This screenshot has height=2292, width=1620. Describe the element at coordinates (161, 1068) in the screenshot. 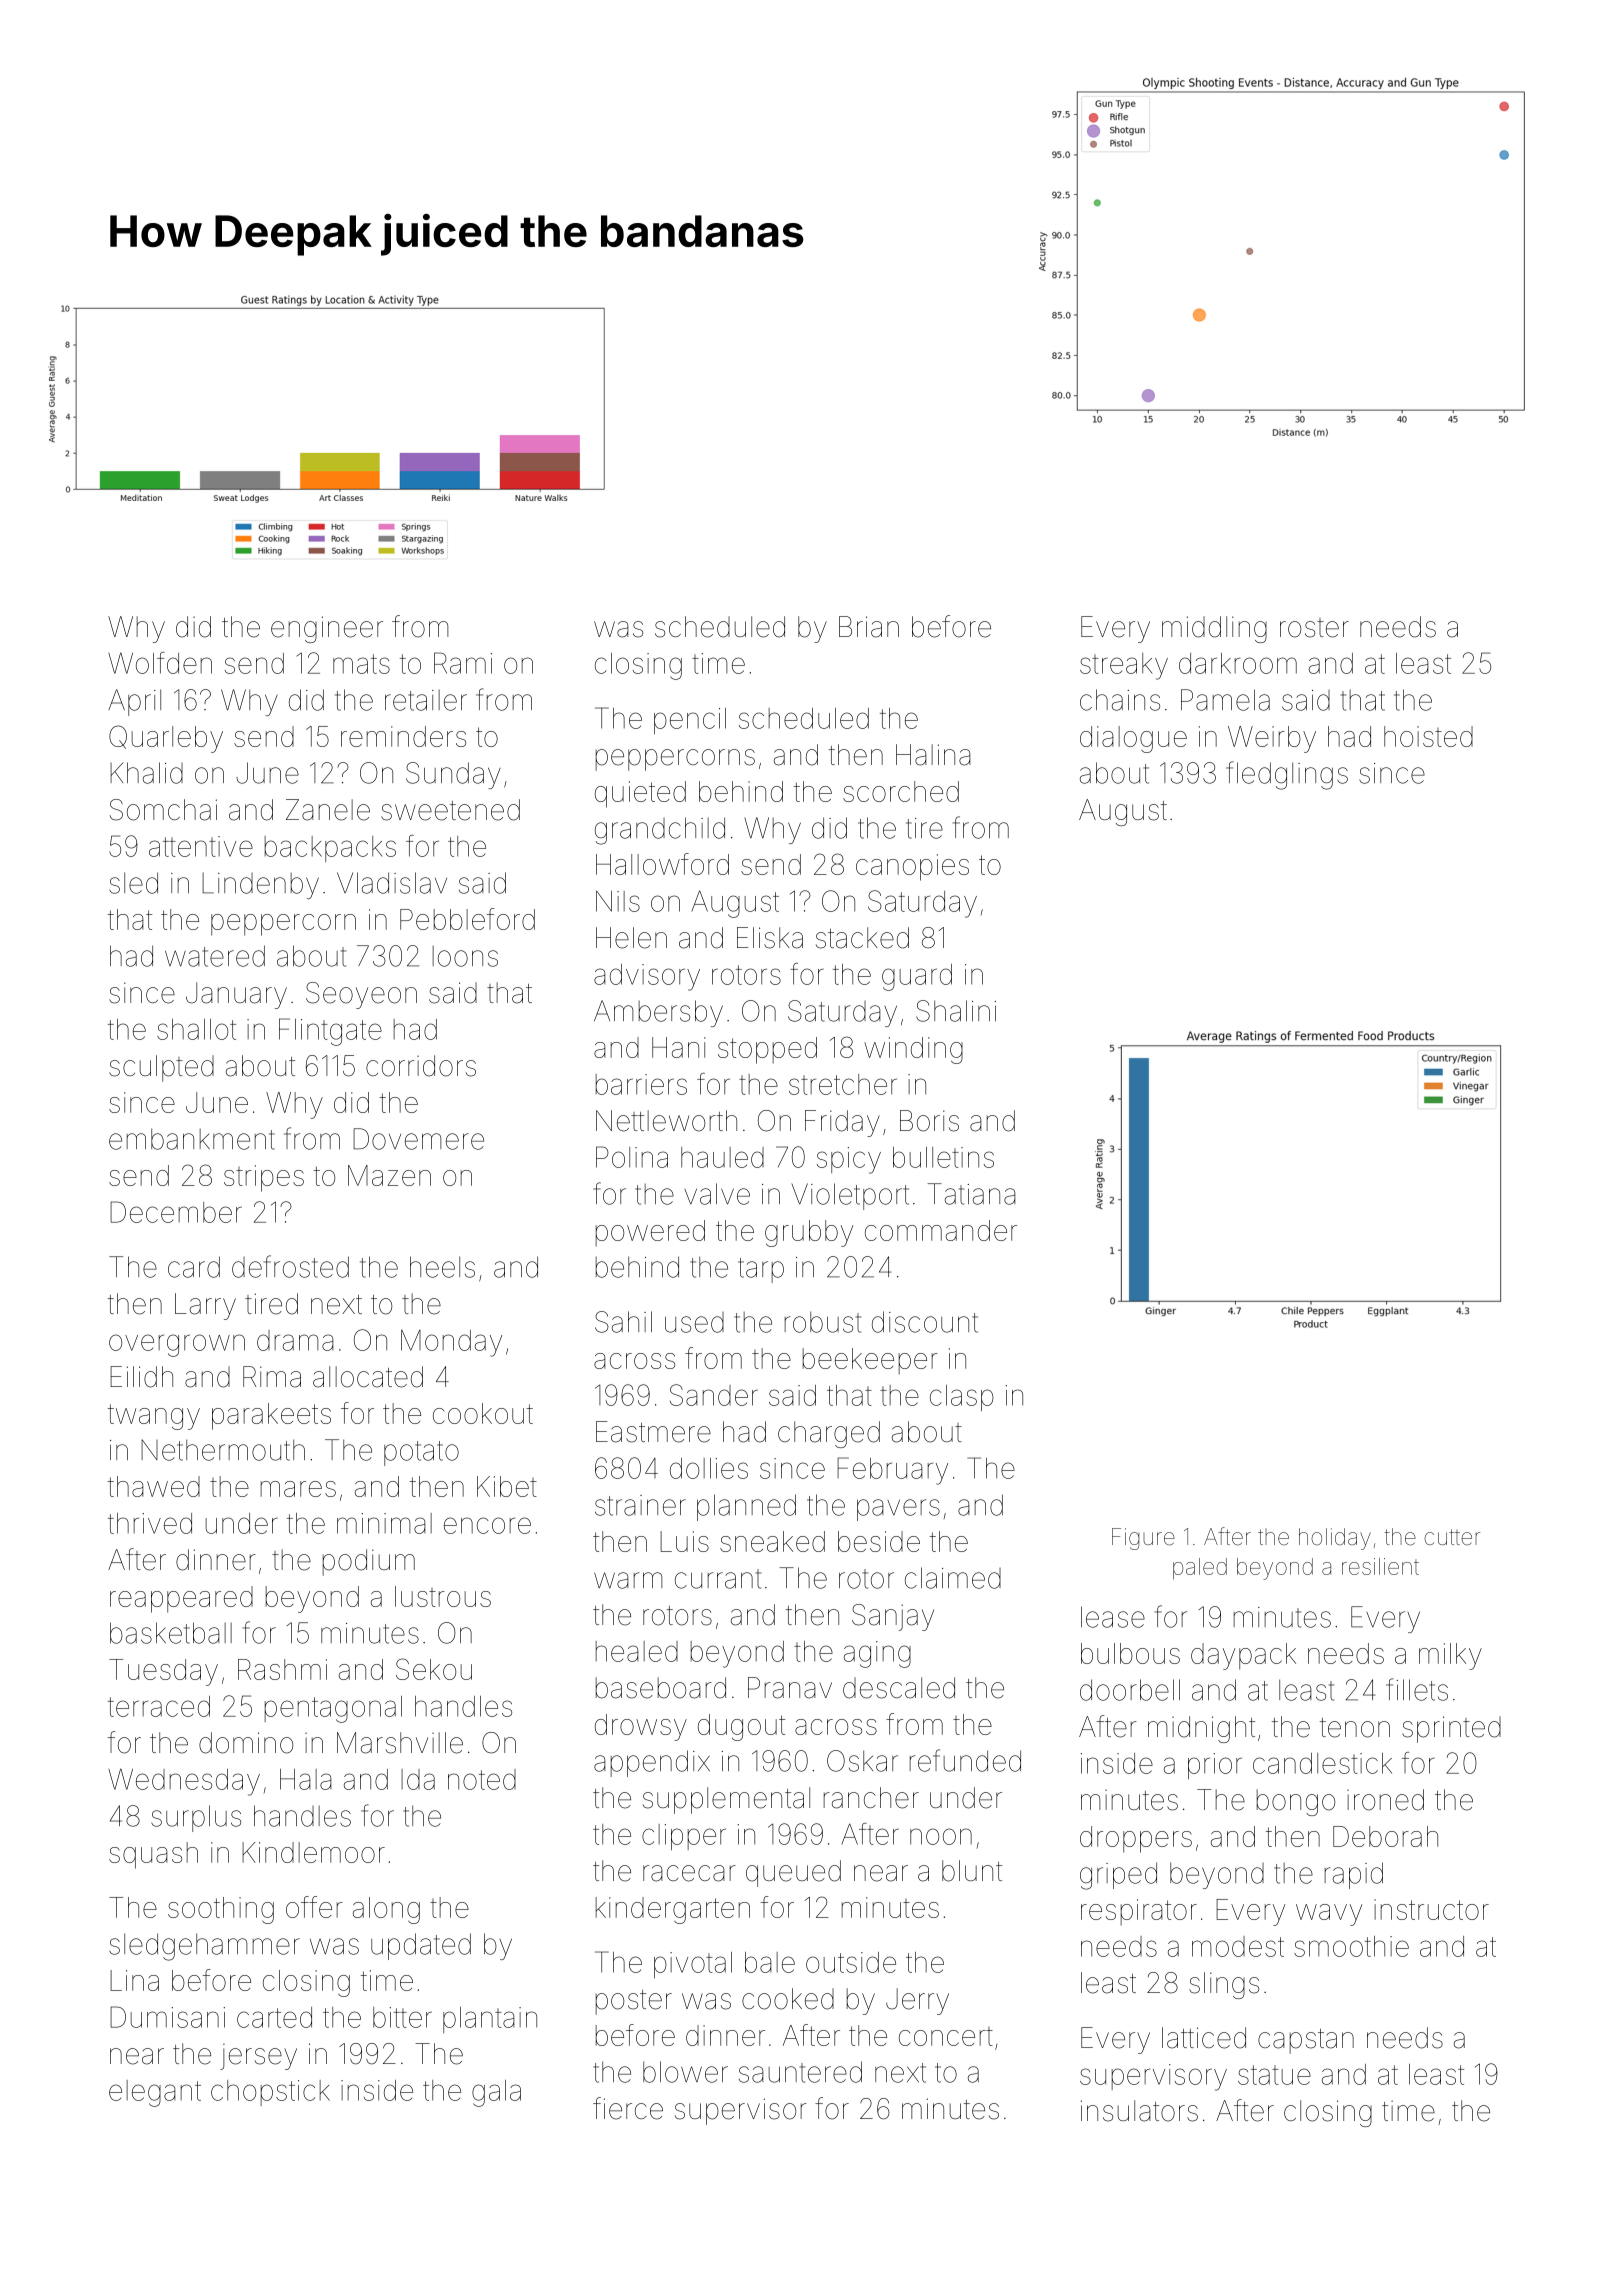

I see `sculpted` at that location.
